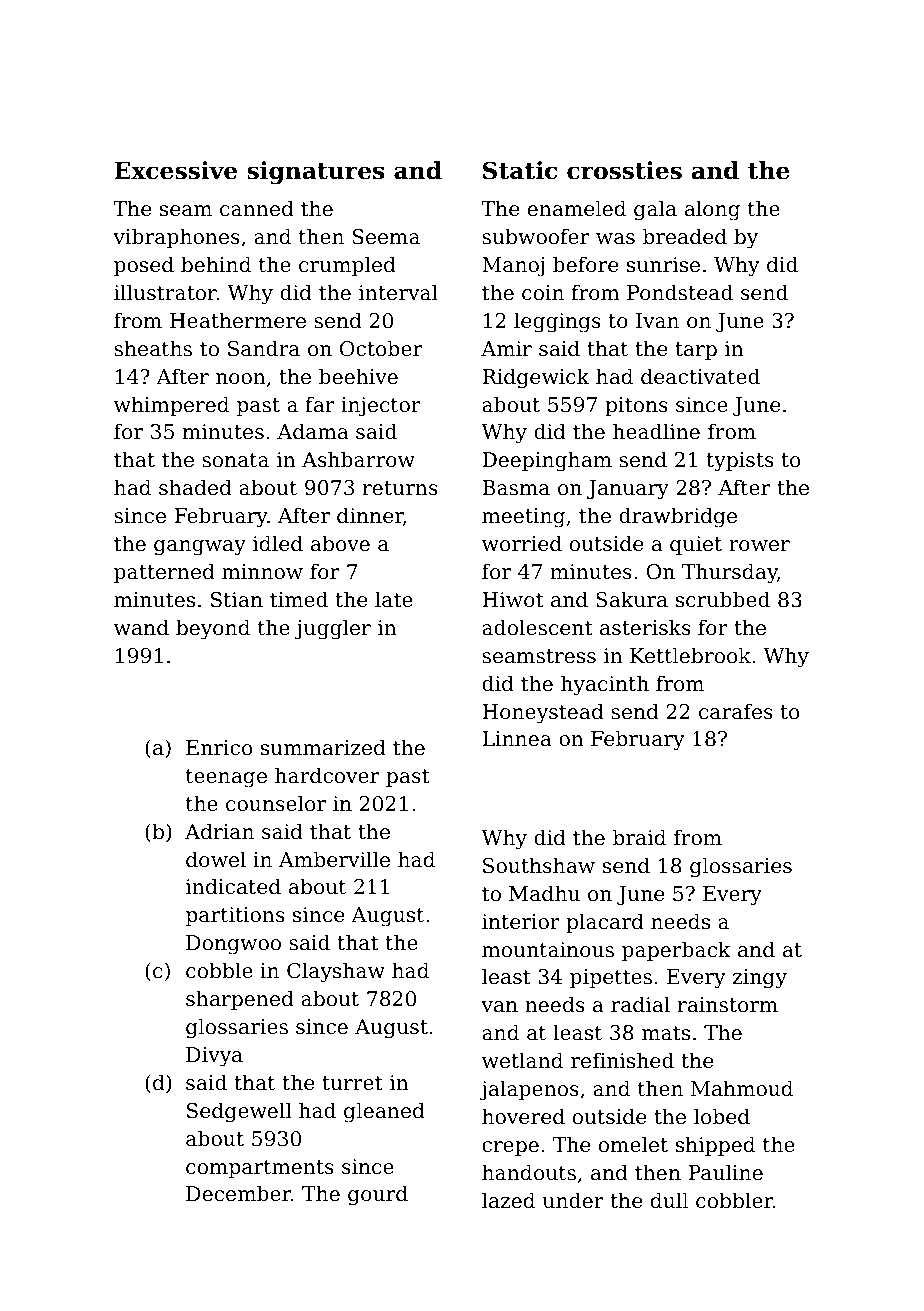 This image has width=924, height=1311. Describe the element at coordinates (508, 1200) in the image. I see `lazed` at that location.
